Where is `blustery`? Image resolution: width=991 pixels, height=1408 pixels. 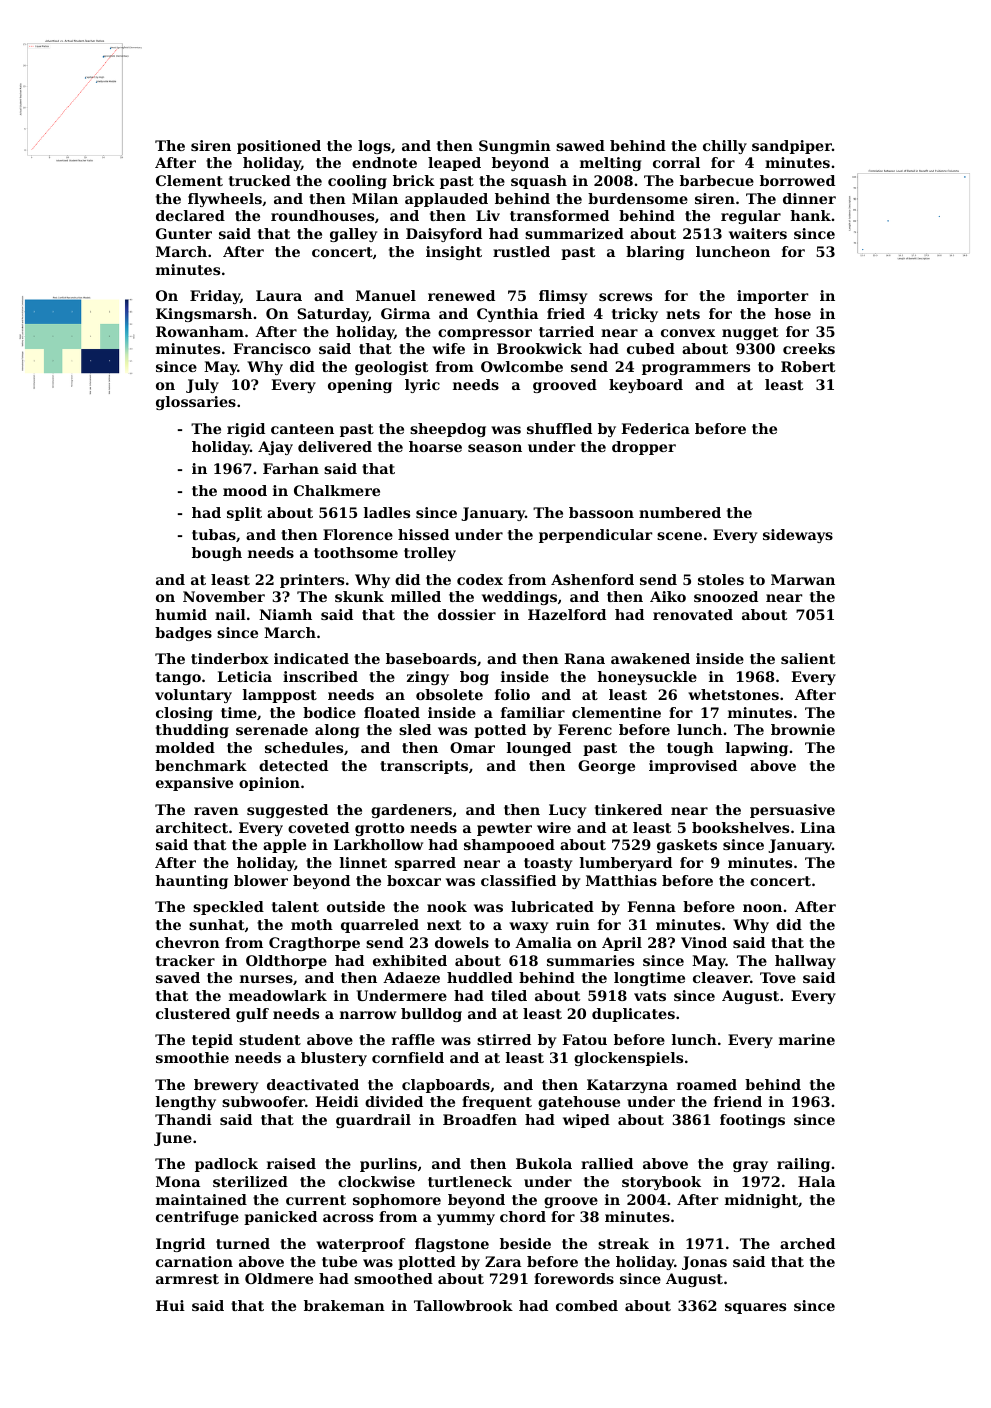 blustery is located at coordinates (334, 1059).
